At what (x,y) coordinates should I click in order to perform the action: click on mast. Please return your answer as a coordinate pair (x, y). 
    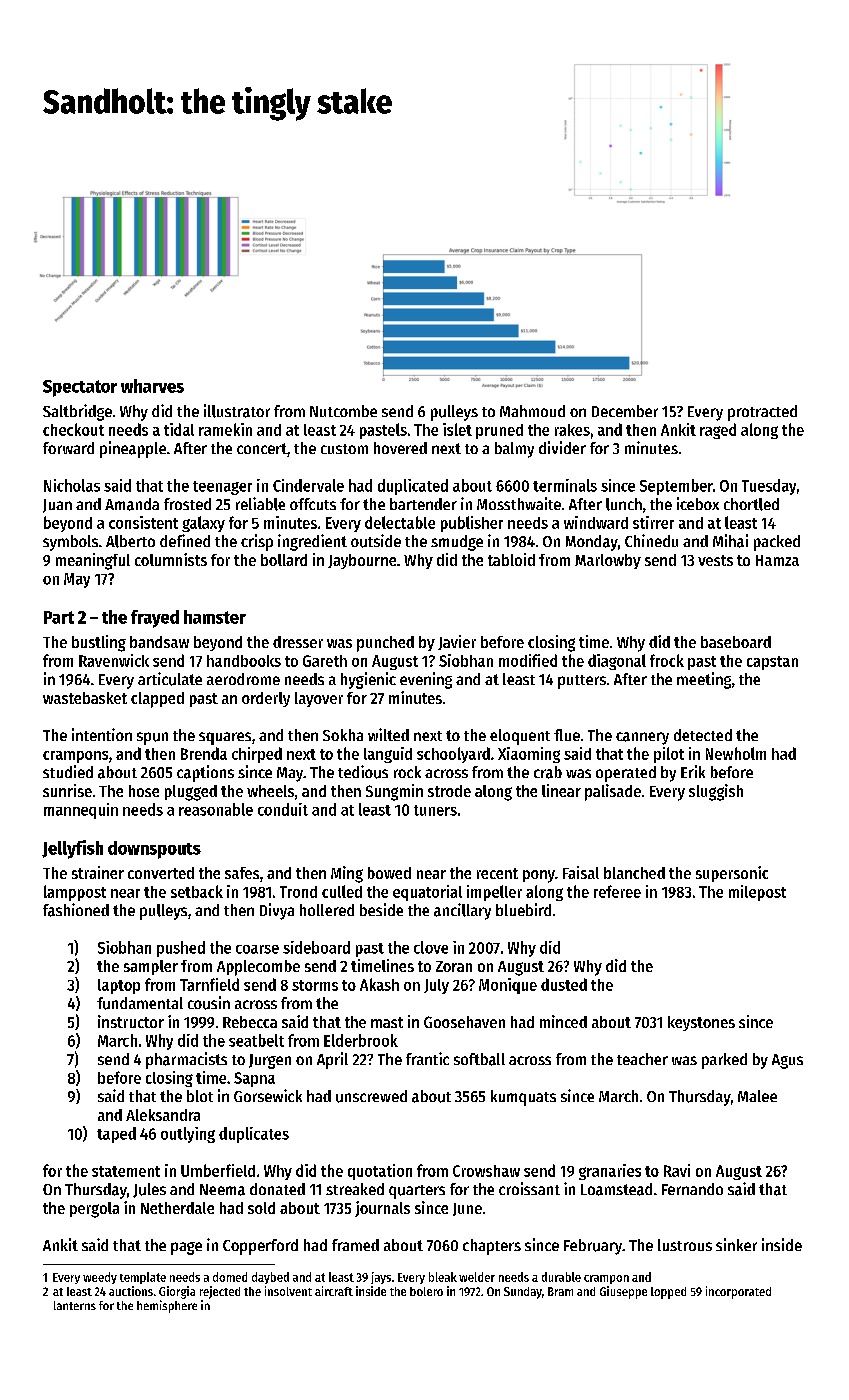
    Looking at the image, I should click on (387, 1022).
